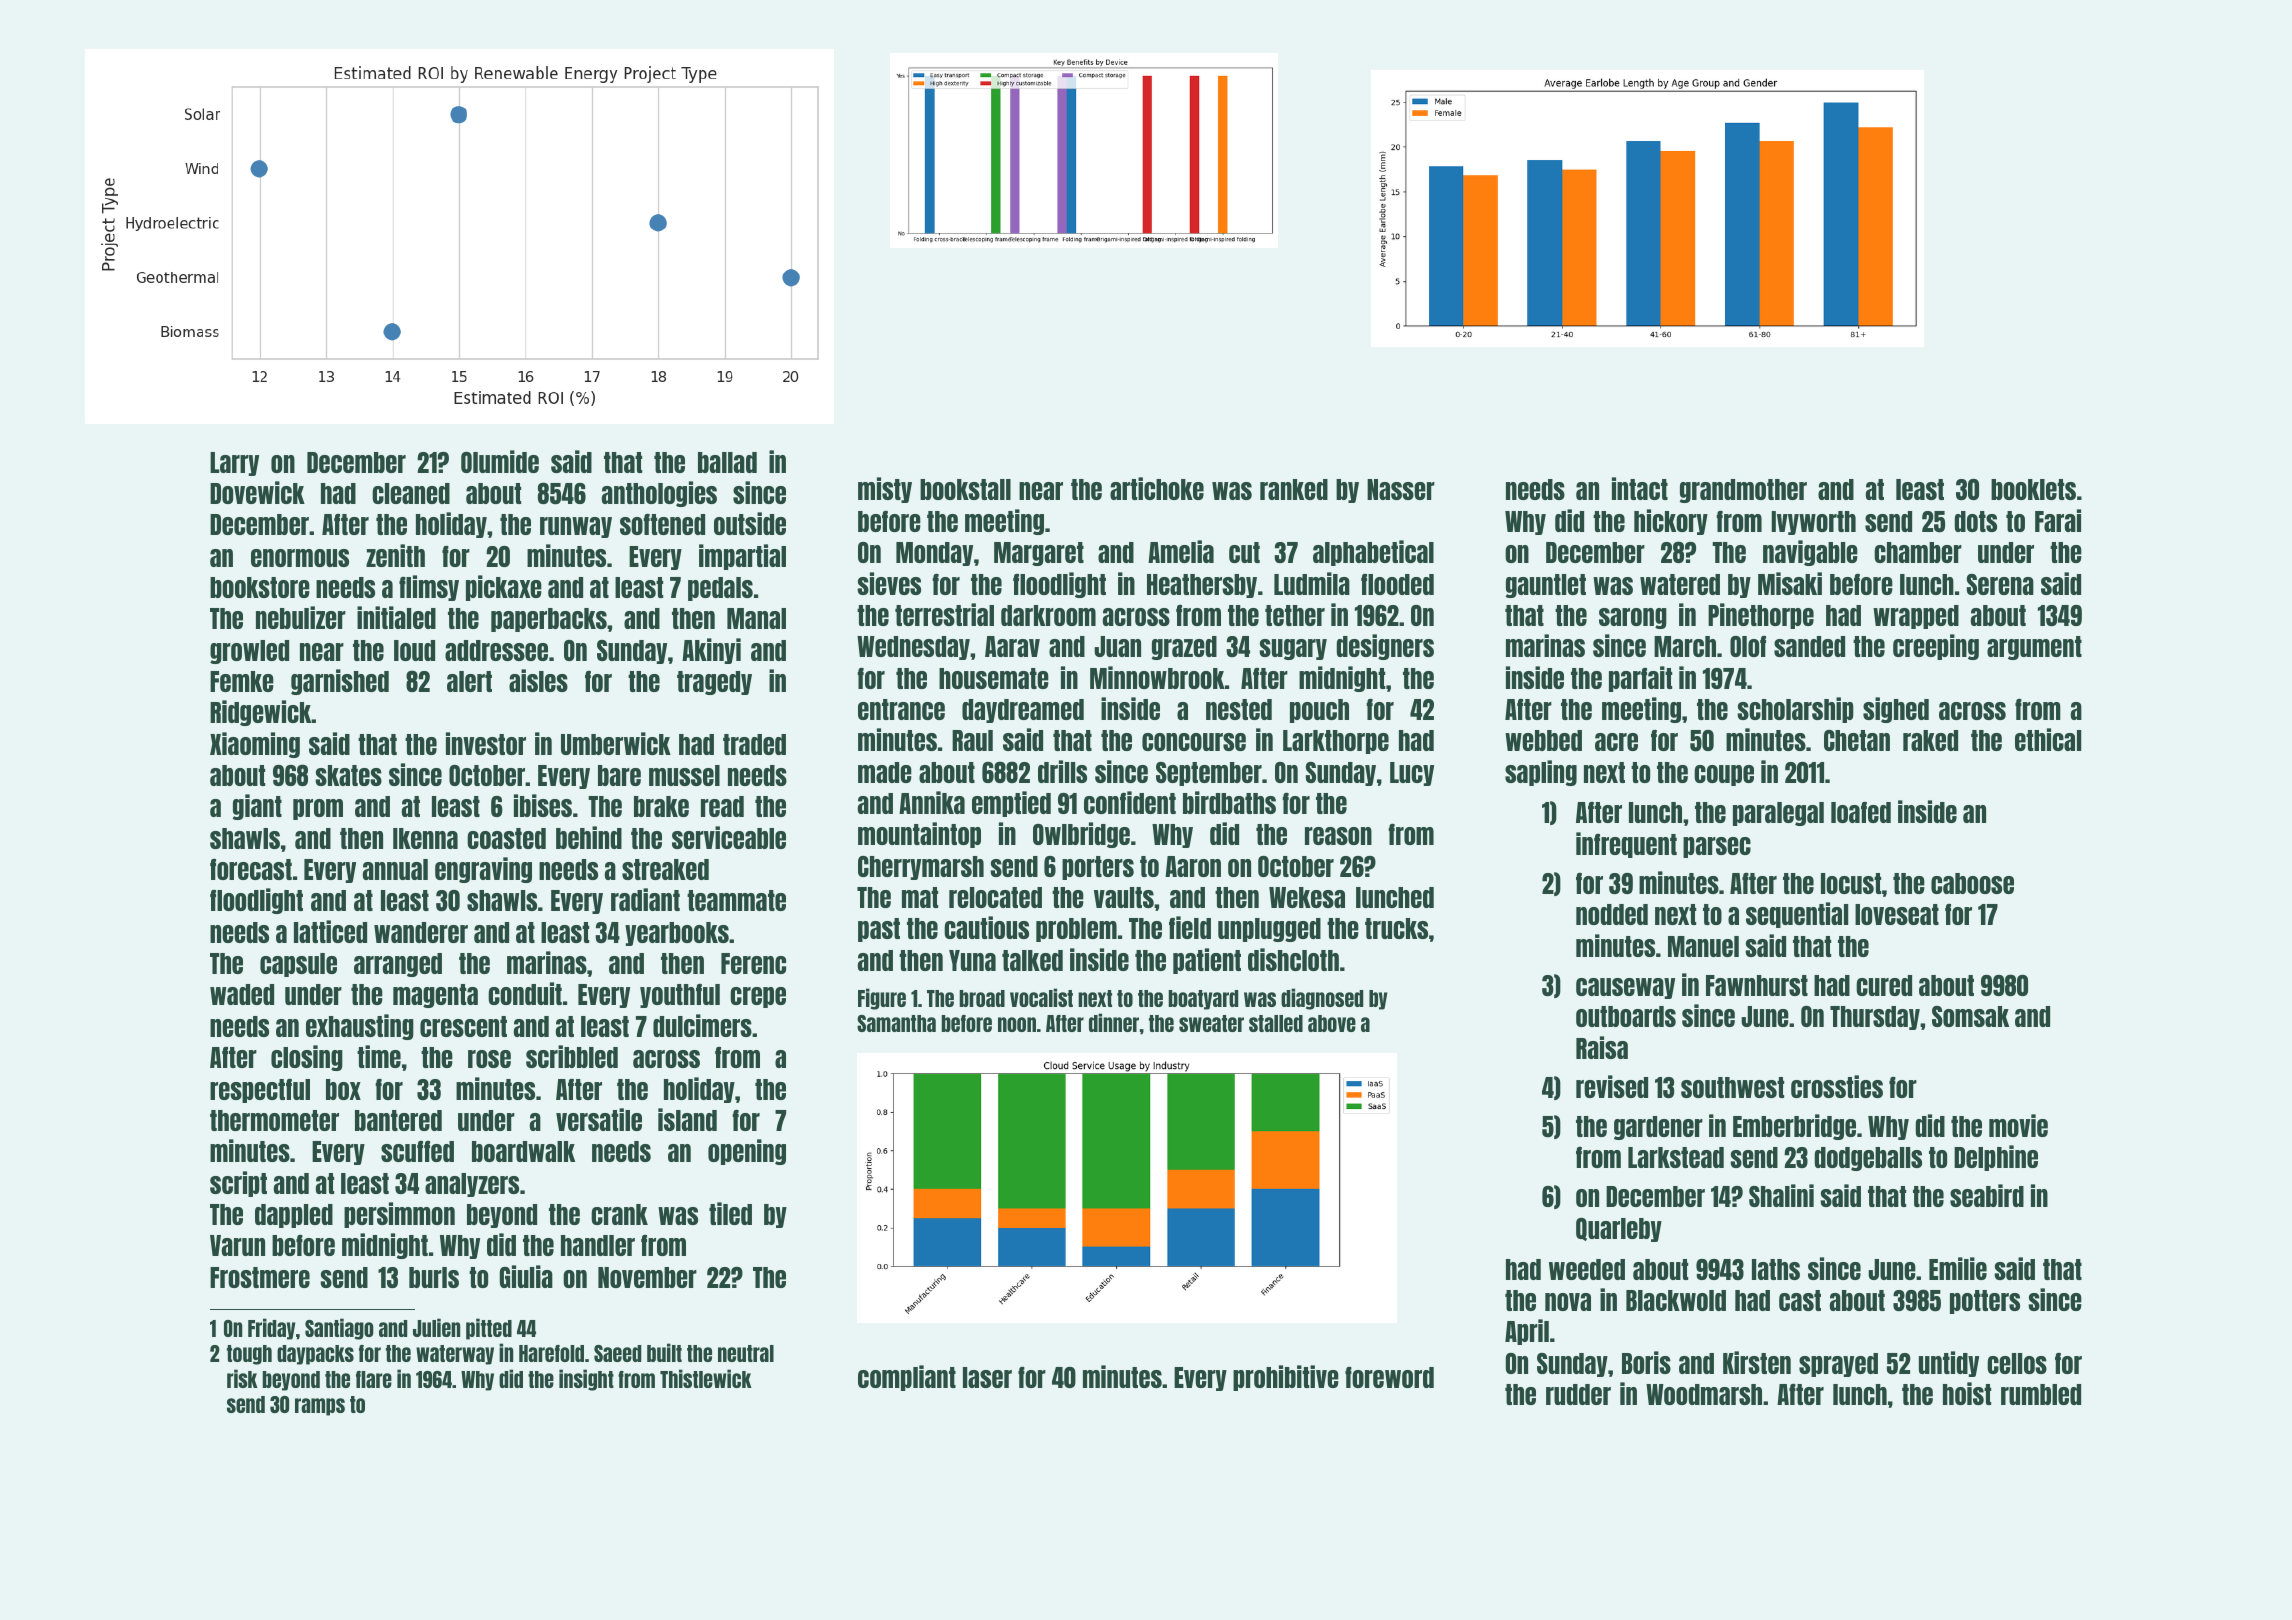 The height and width of the image is (1620, 2292). What do you see at coordinates (1568, 1302) in the image?
I see `nova` at bounding box center [1568, 1302].
